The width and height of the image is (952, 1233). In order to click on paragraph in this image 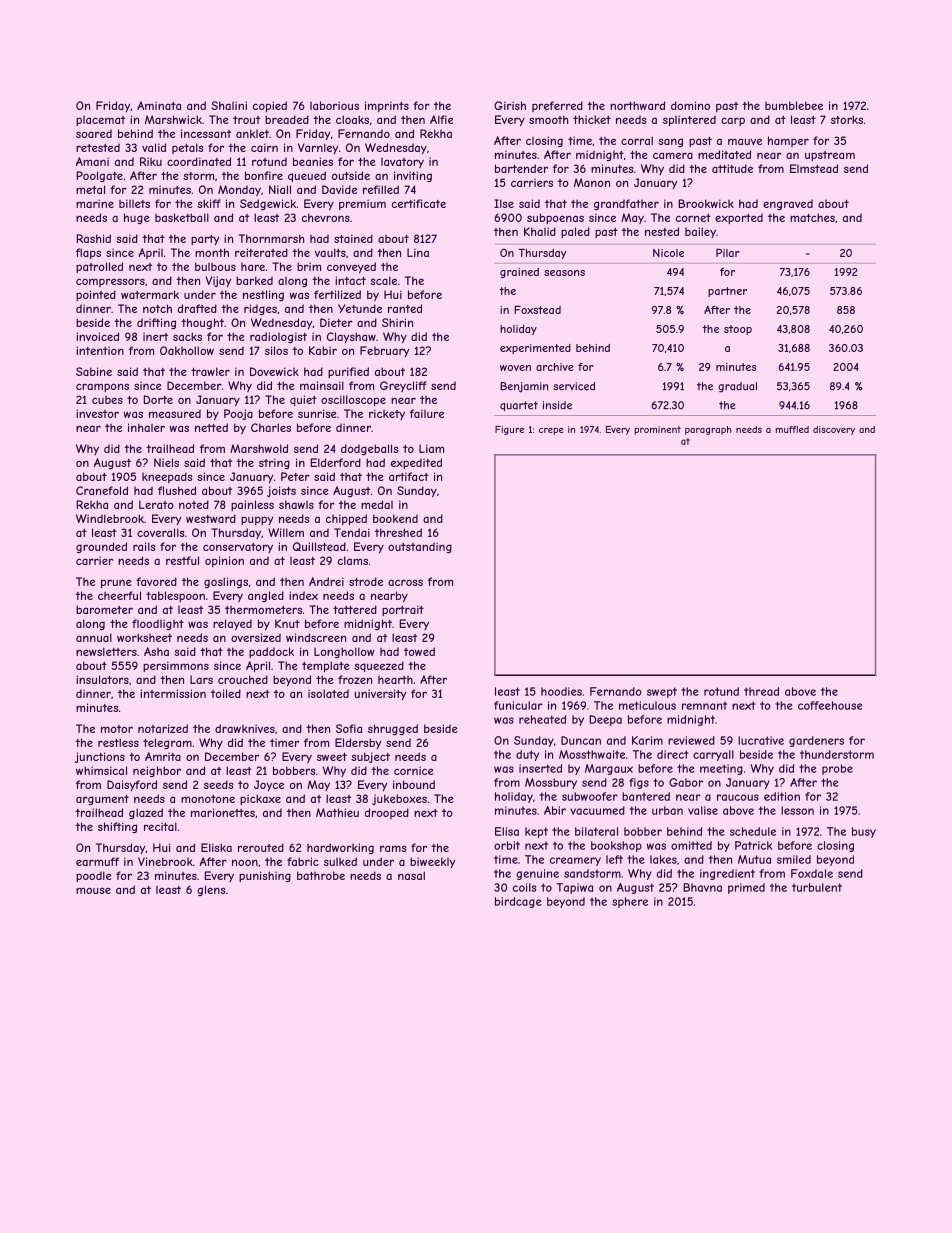, I will do `click(708, 430)`.
